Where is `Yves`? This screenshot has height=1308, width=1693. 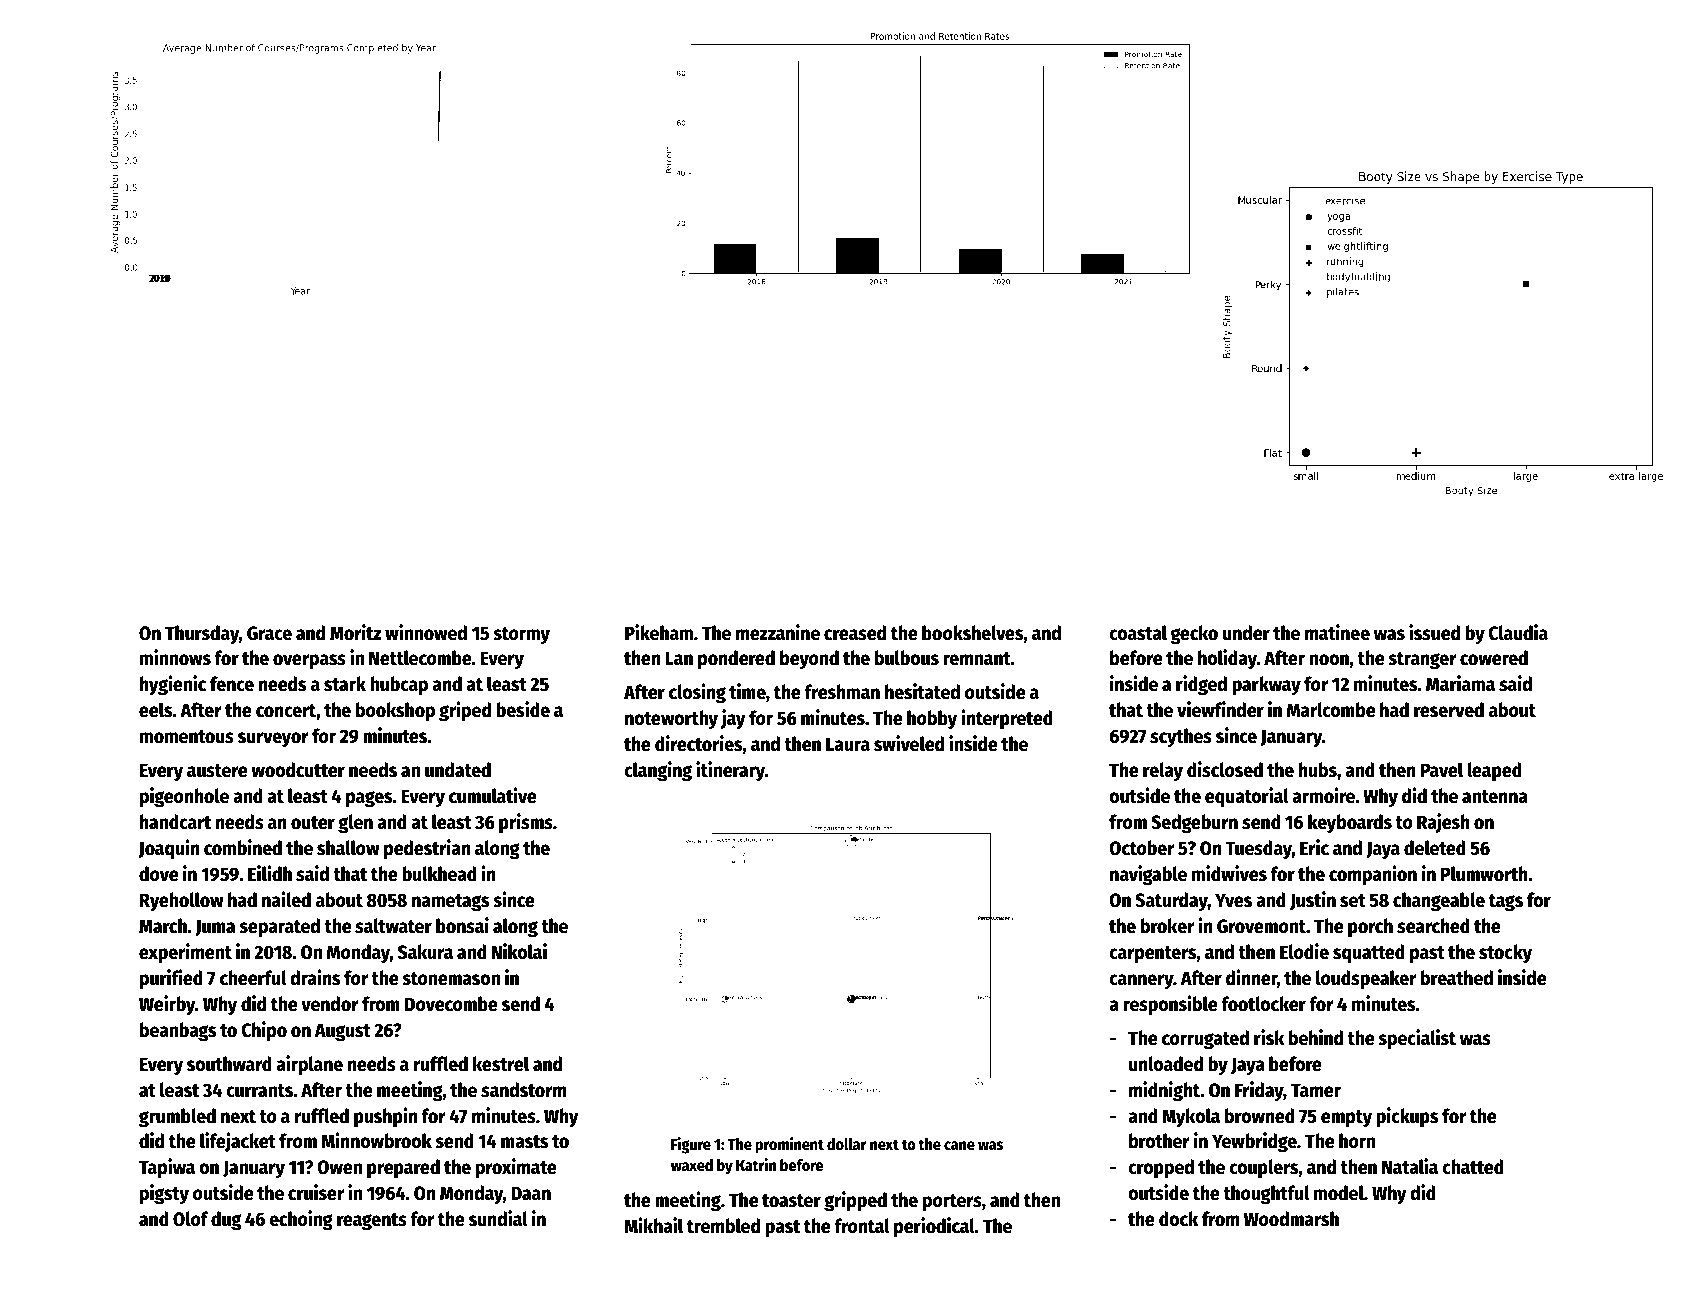 Yves is located at coordinates (1233, 900).
